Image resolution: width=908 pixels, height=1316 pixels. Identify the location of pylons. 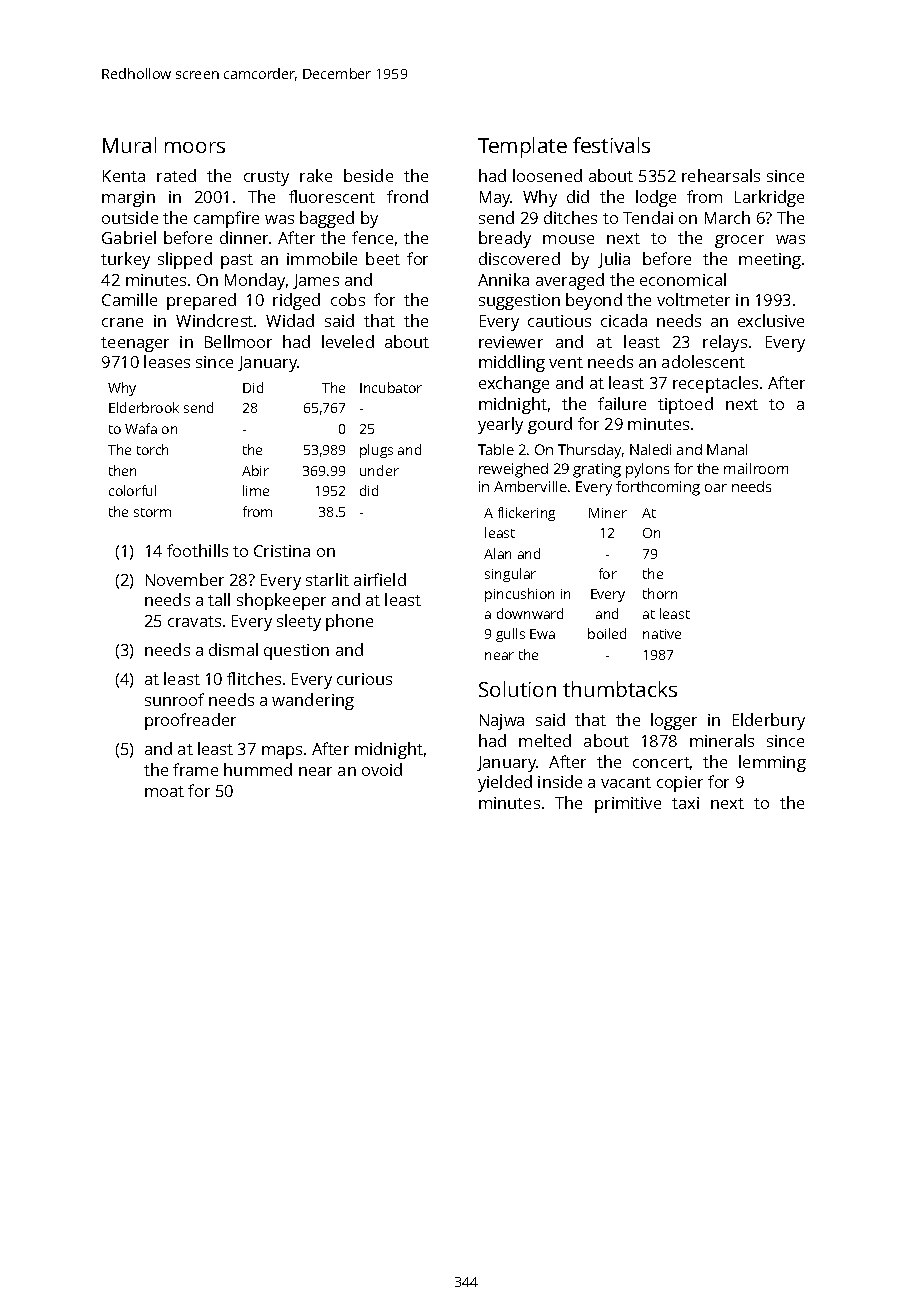
(647, 470).
